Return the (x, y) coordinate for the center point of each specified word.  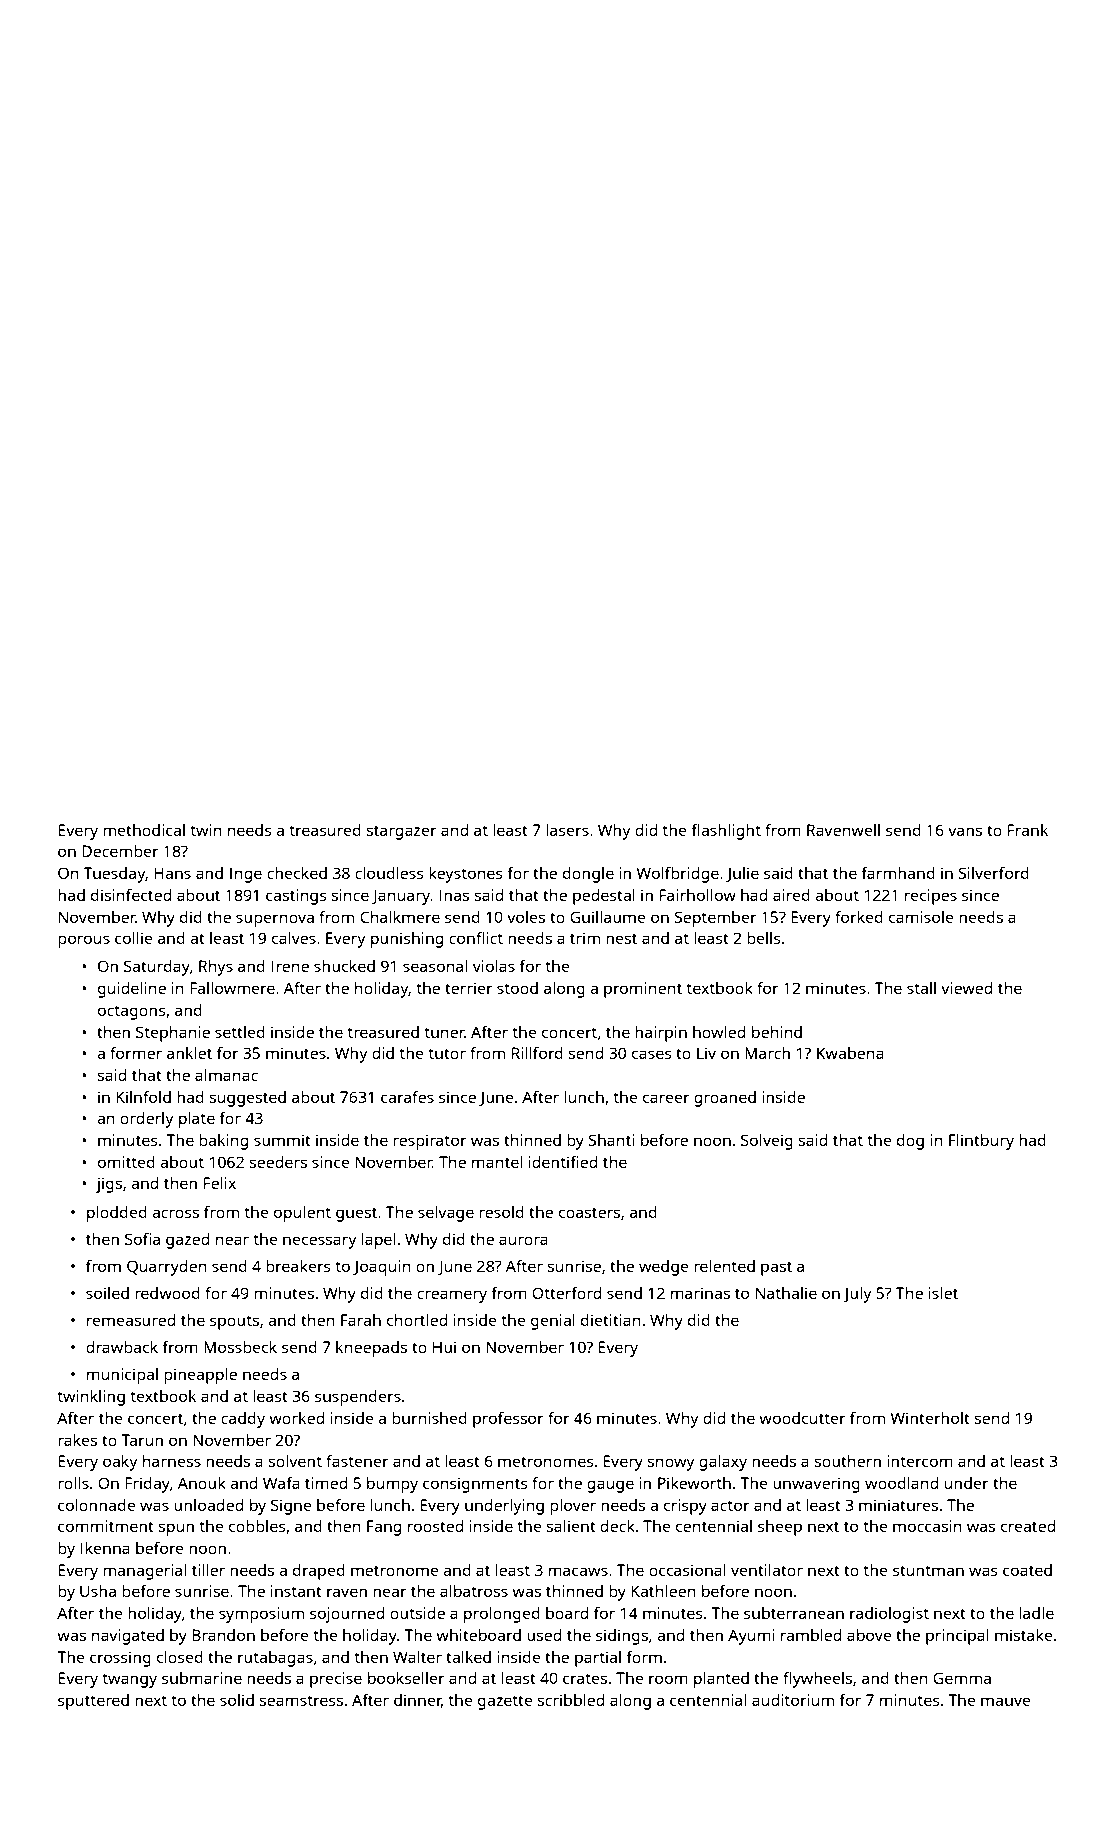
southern (847, 1461)
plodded (117, 1214)
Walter (417, 1657)
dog (910, 1142)
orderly (146, 1120)
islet (943, 1293)
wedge (664, 1268)
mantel (497, 1162)
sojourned (347, 1615)
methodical (144, 830)
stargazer (401, 832)
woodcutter (802, 1418)
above (869, 1635)
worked (296, 1418)
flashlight (726, 832)
